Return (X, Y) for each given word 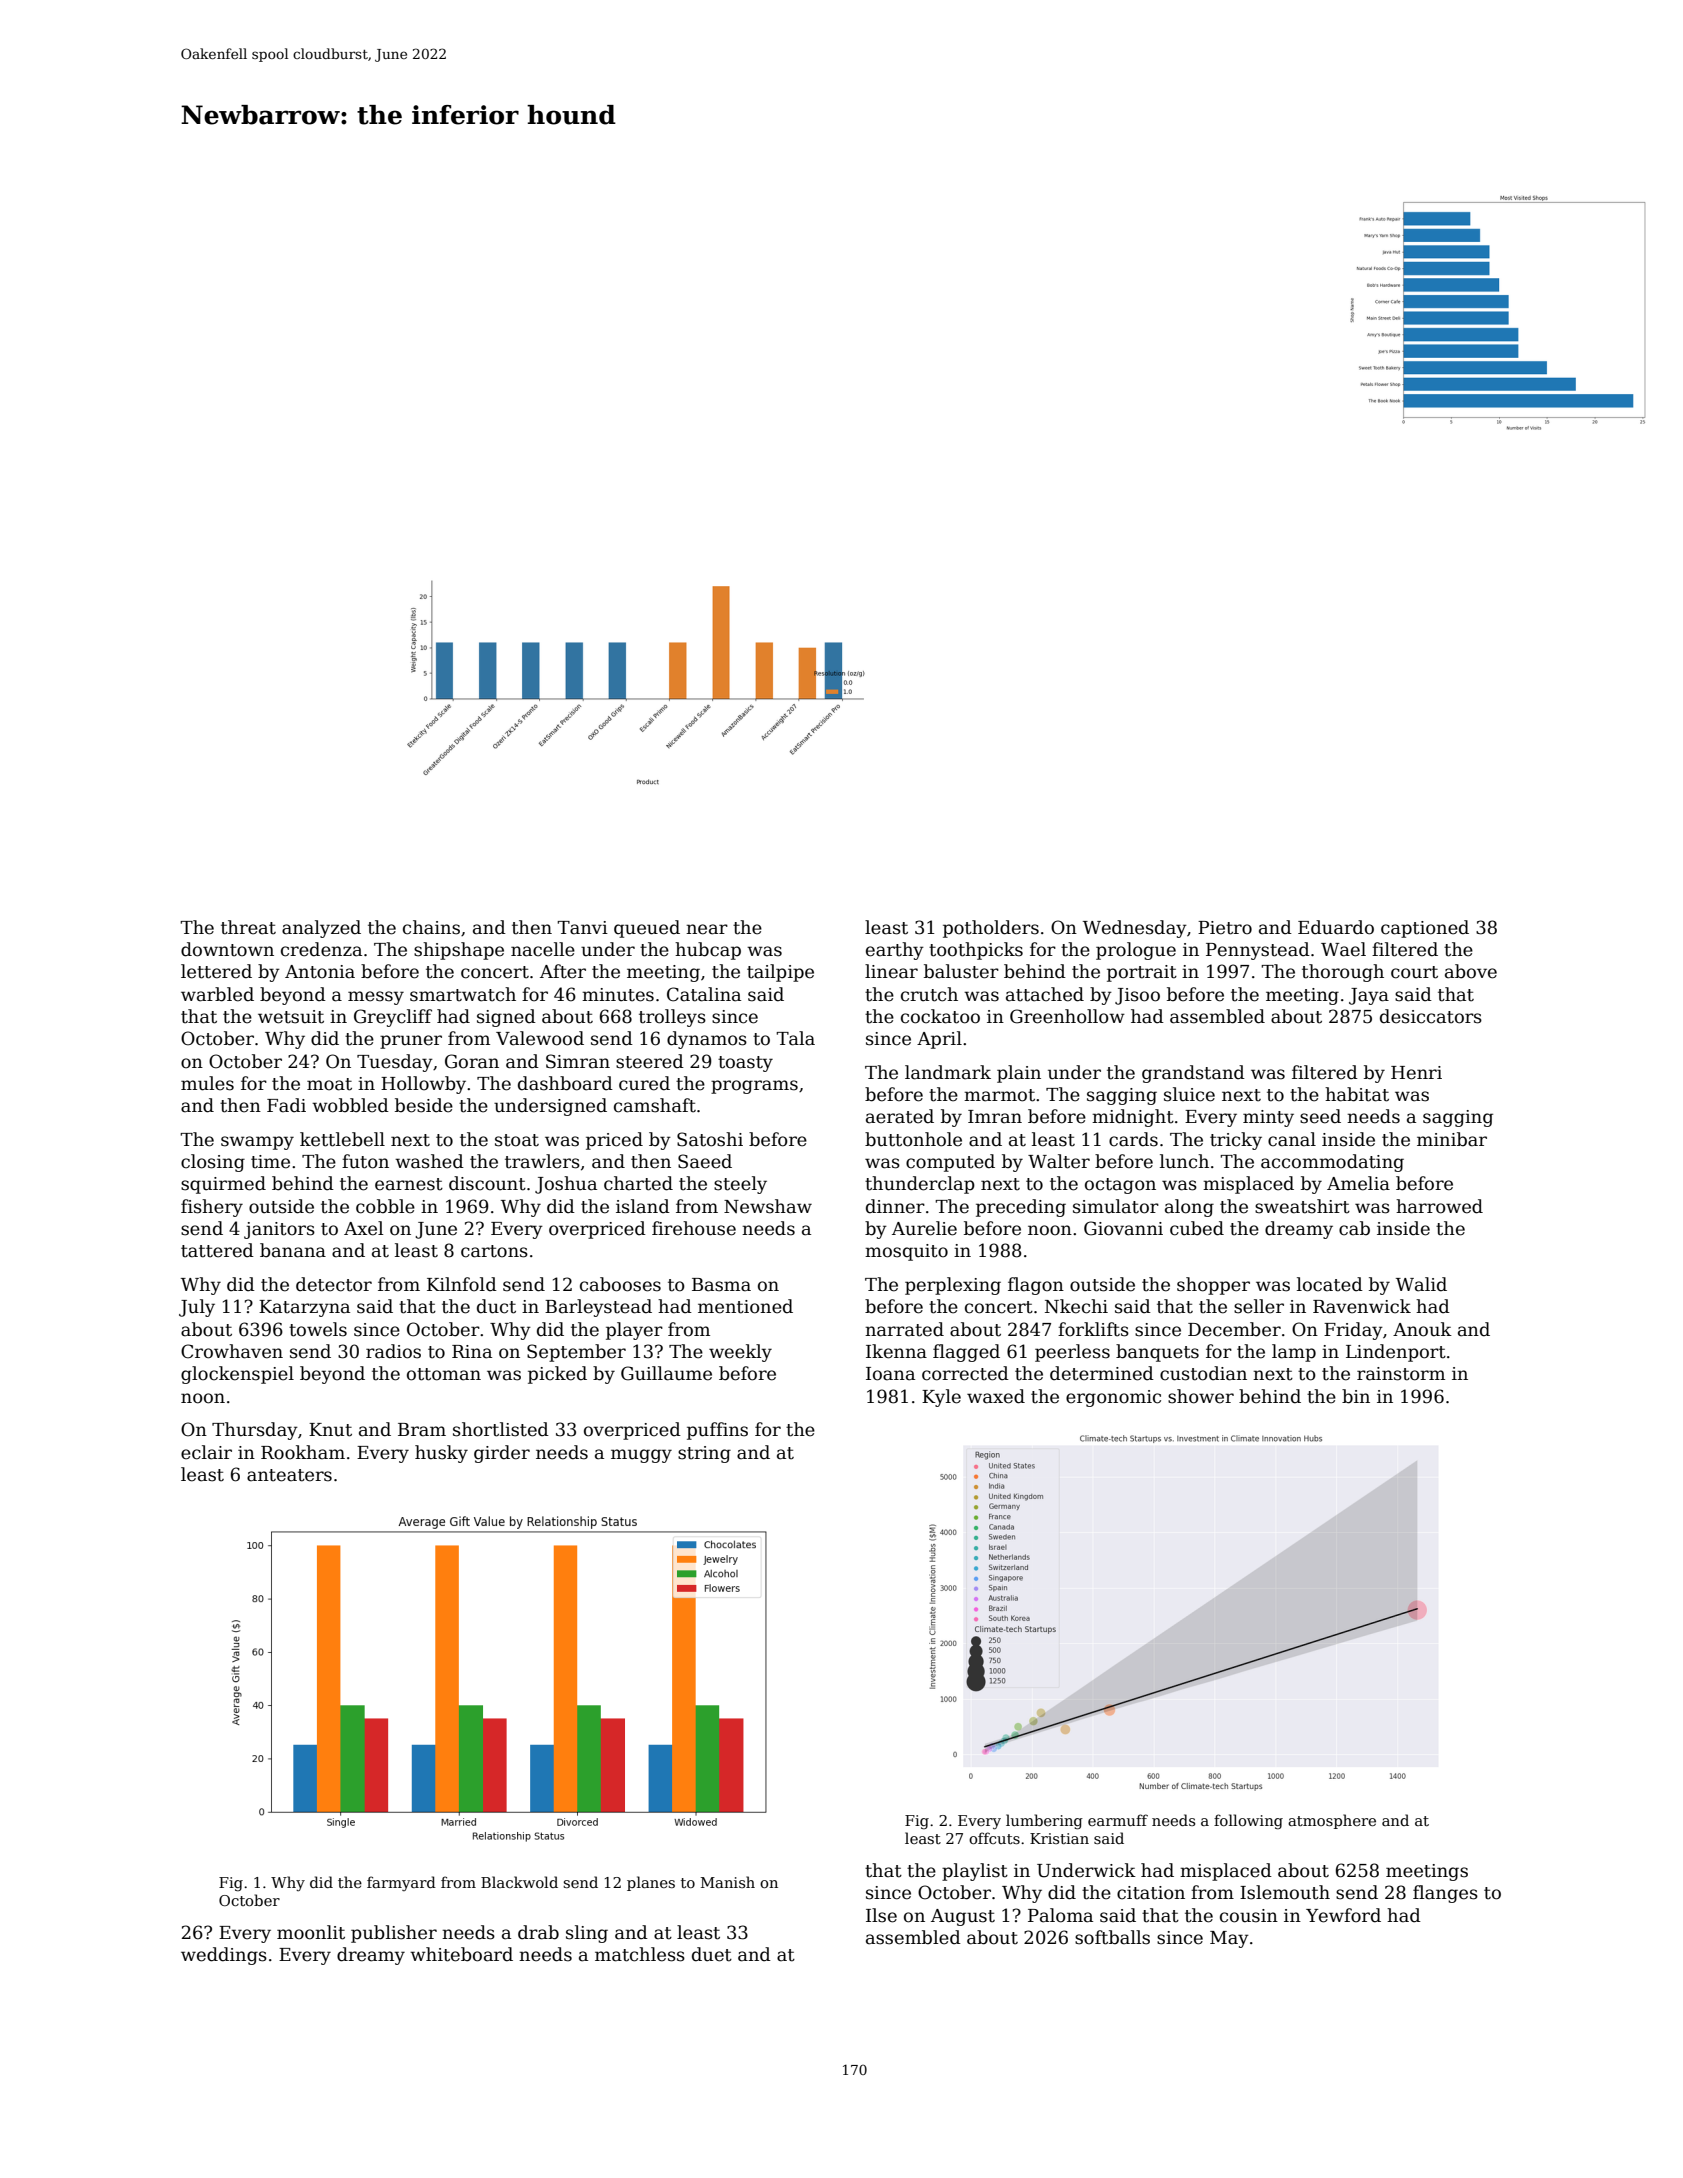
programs (754, 1087)
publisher (394, 1934)
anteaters (289, 1475)
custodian (1203, 1373)
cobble (385, 1206)
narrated (904, 1329)
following (1248, 1821)
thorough (1343, 973)
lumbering (1044, 1822)
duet (712, 1954)
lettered (216, 971)
